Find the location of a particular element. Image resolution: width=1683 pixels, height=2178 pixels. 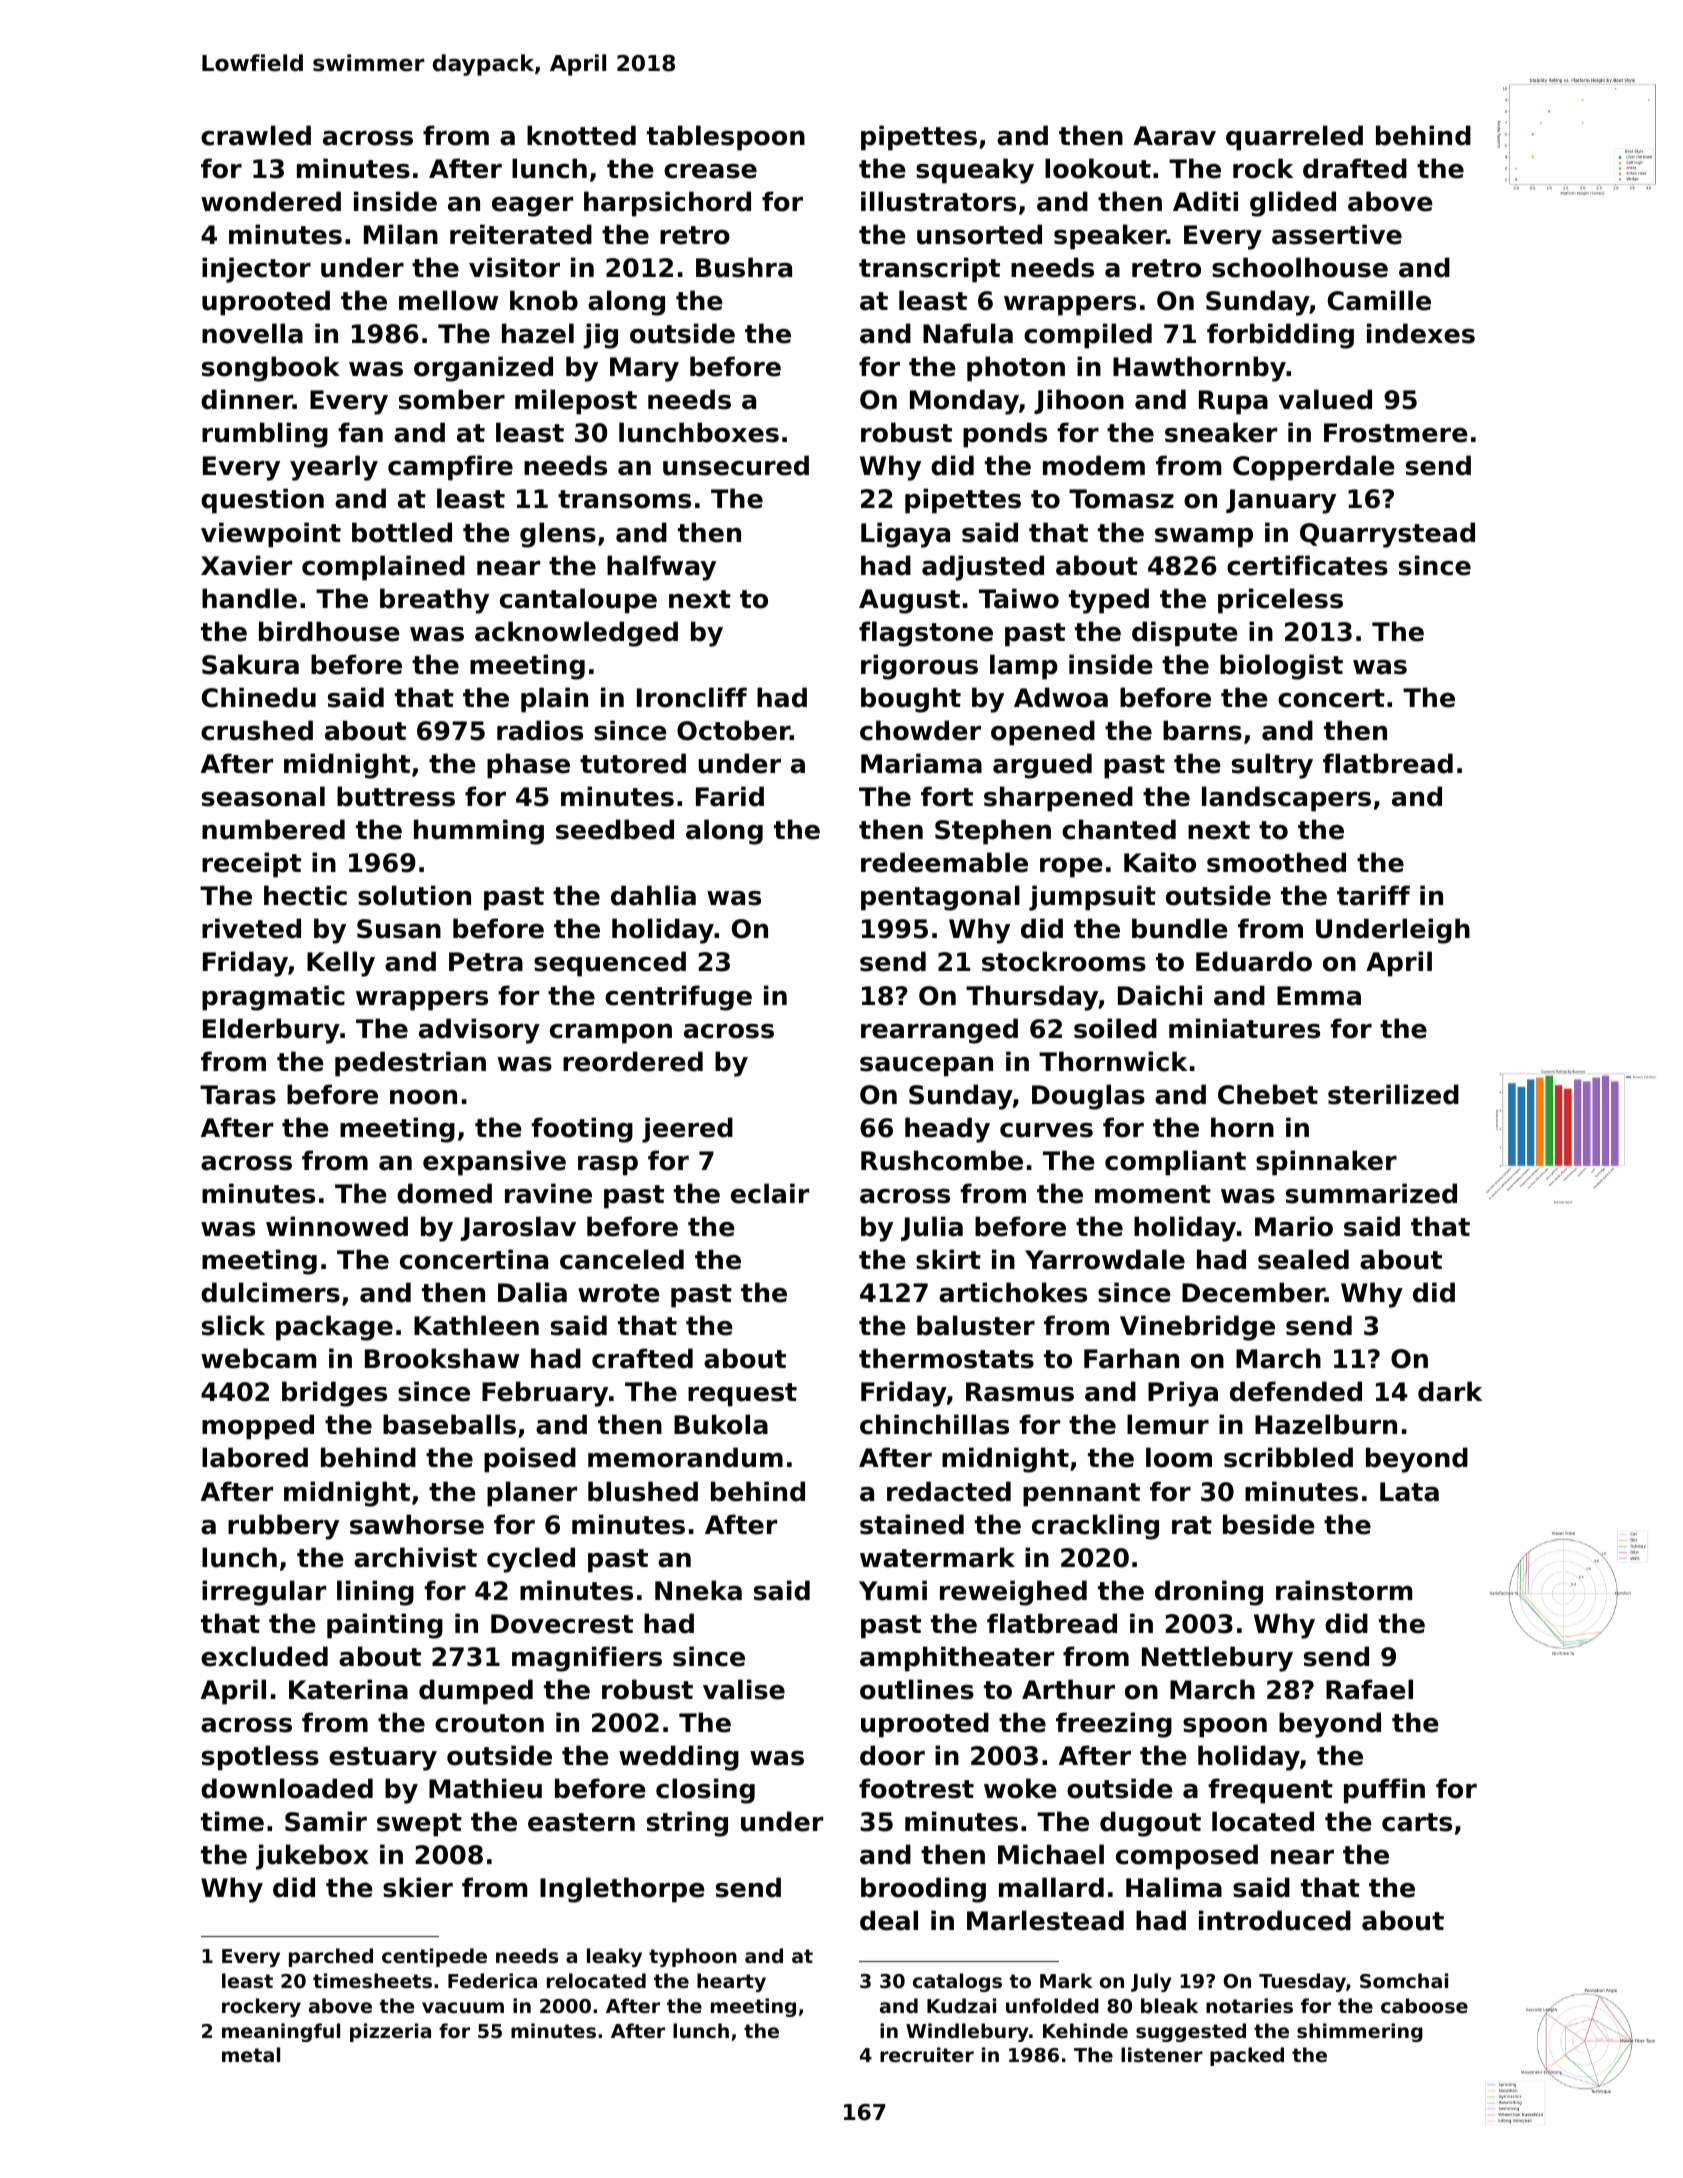

quarreled is located at coordinates (1294, 138).
